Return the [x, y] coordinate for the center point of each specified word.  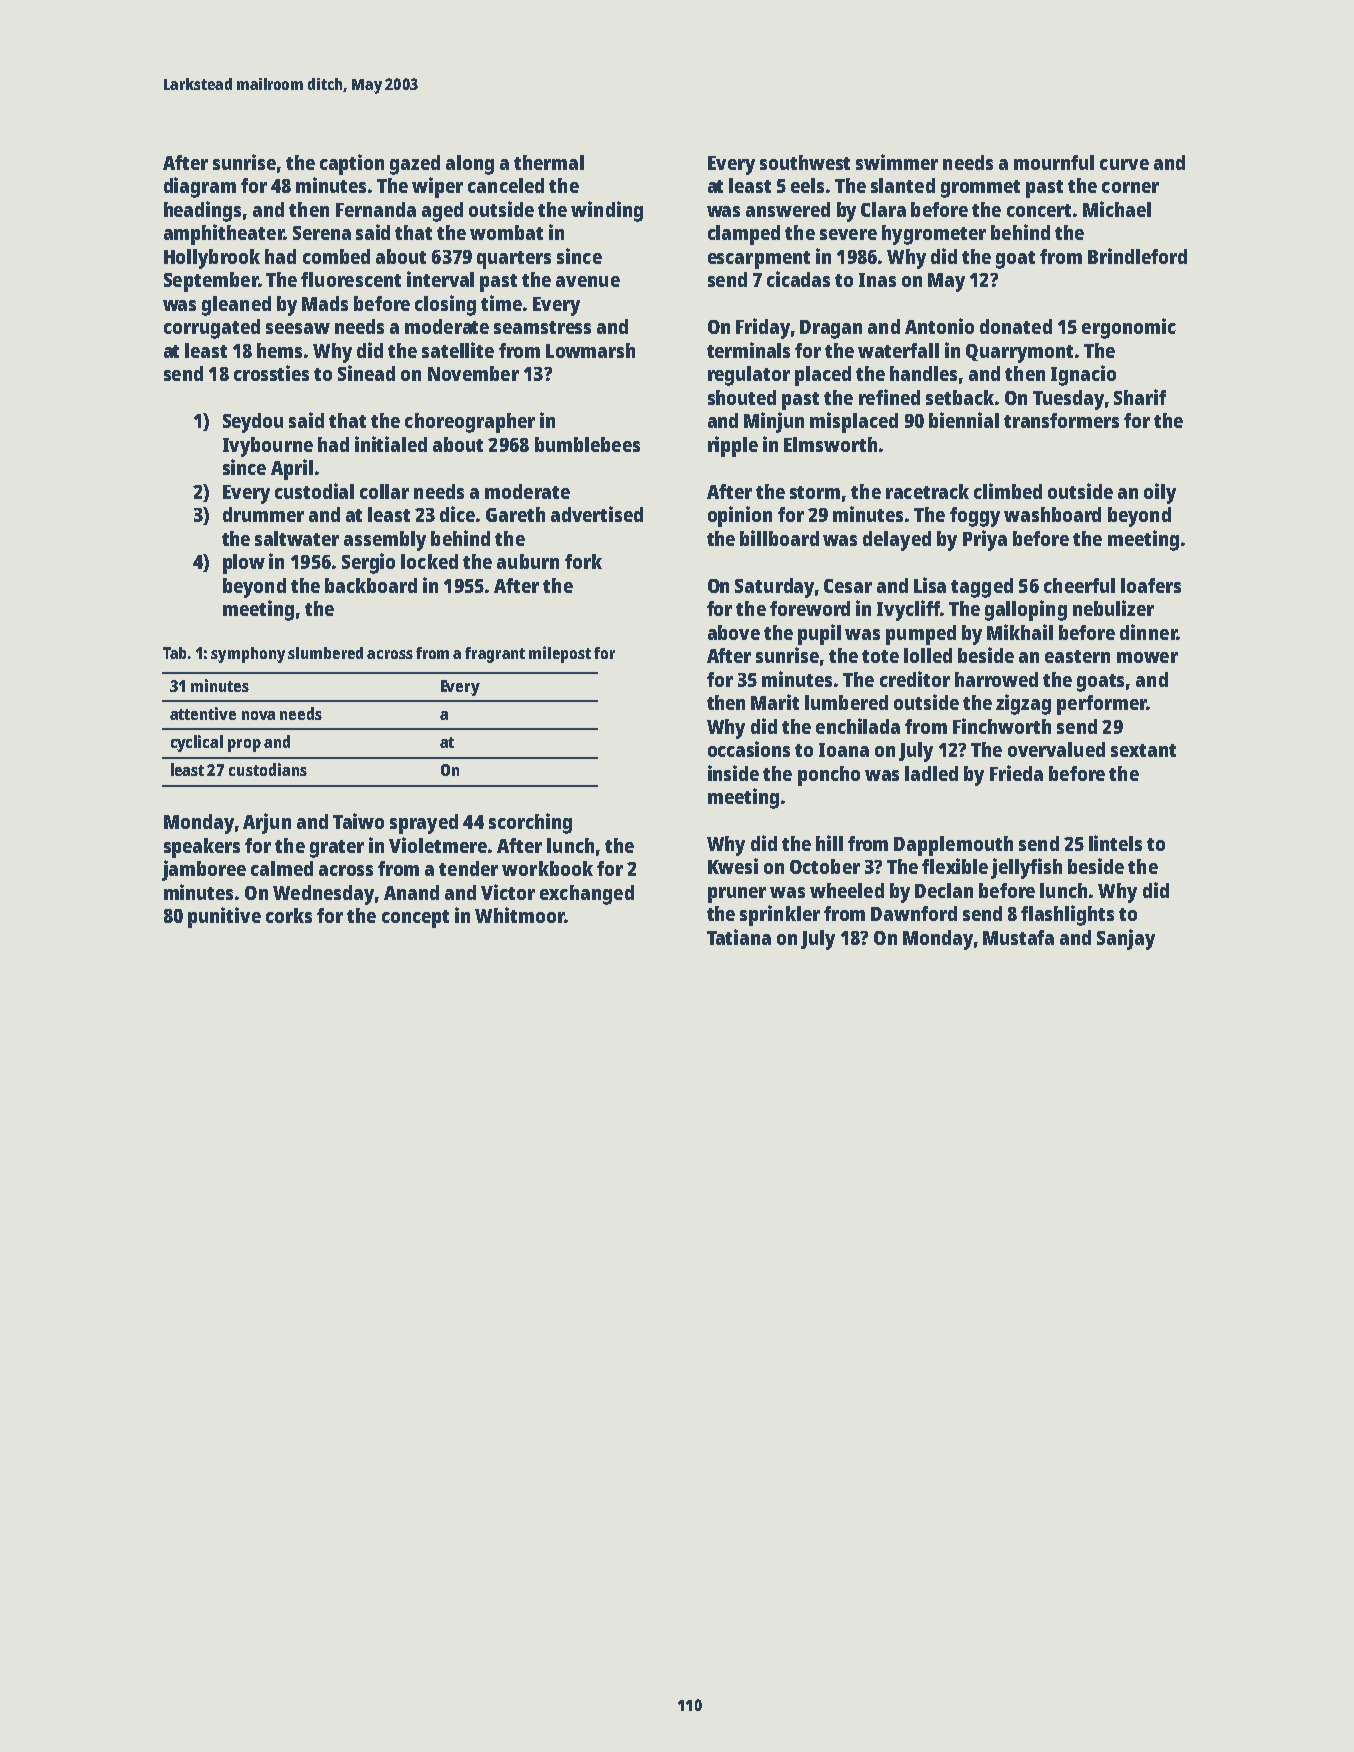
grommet [980, 189]
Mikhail [1020, 632]
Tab [174, 653]
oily [1160, 493]
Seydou [253, 423]
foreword [810, 608]
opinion [740, 516]
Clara [883, 209]
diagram [200, 187]
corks [289, 915]
